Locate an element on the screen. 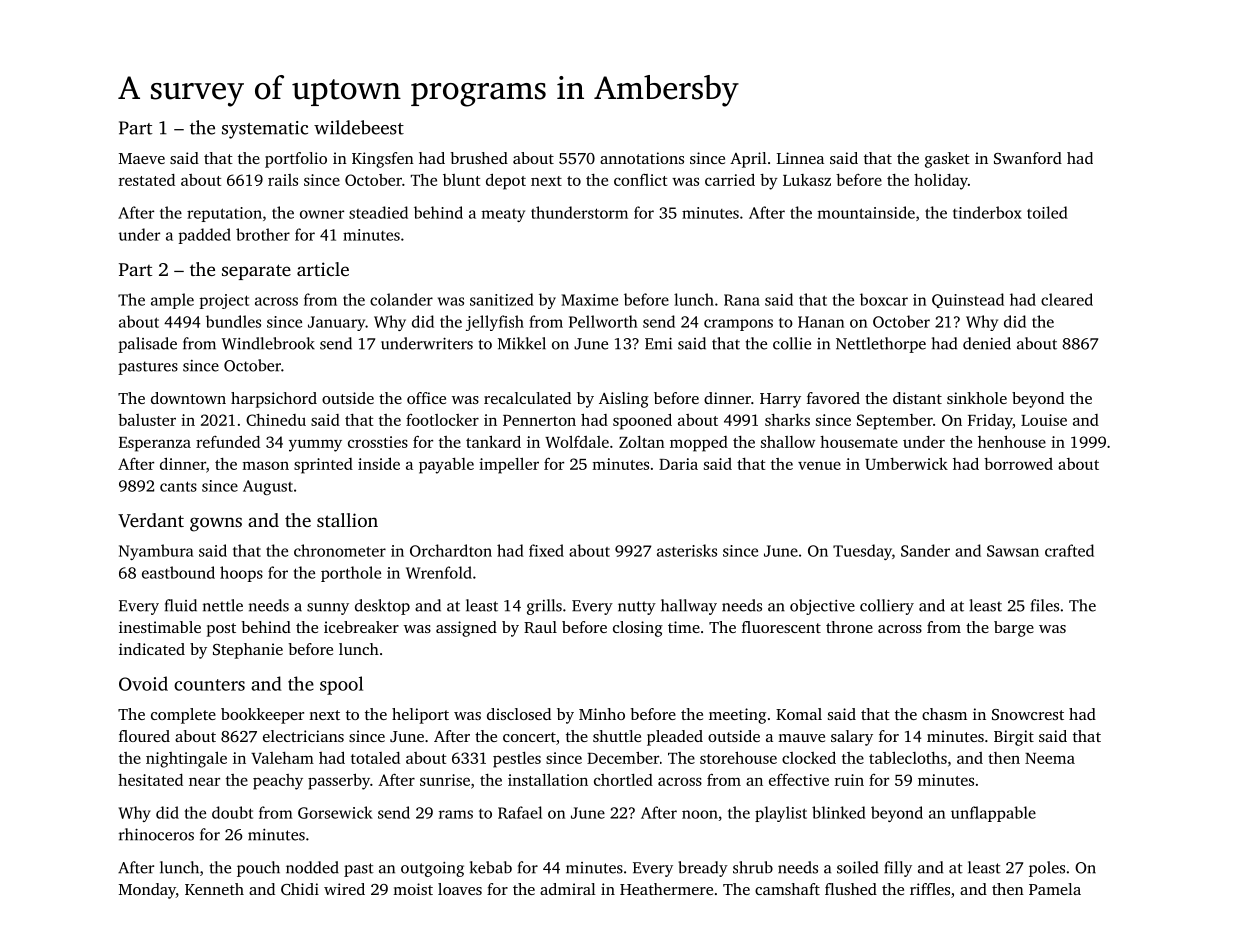 Image resolution: width=1233 pixels, height=952 pixels. tinderbox is located at coordinates (987, 212).
